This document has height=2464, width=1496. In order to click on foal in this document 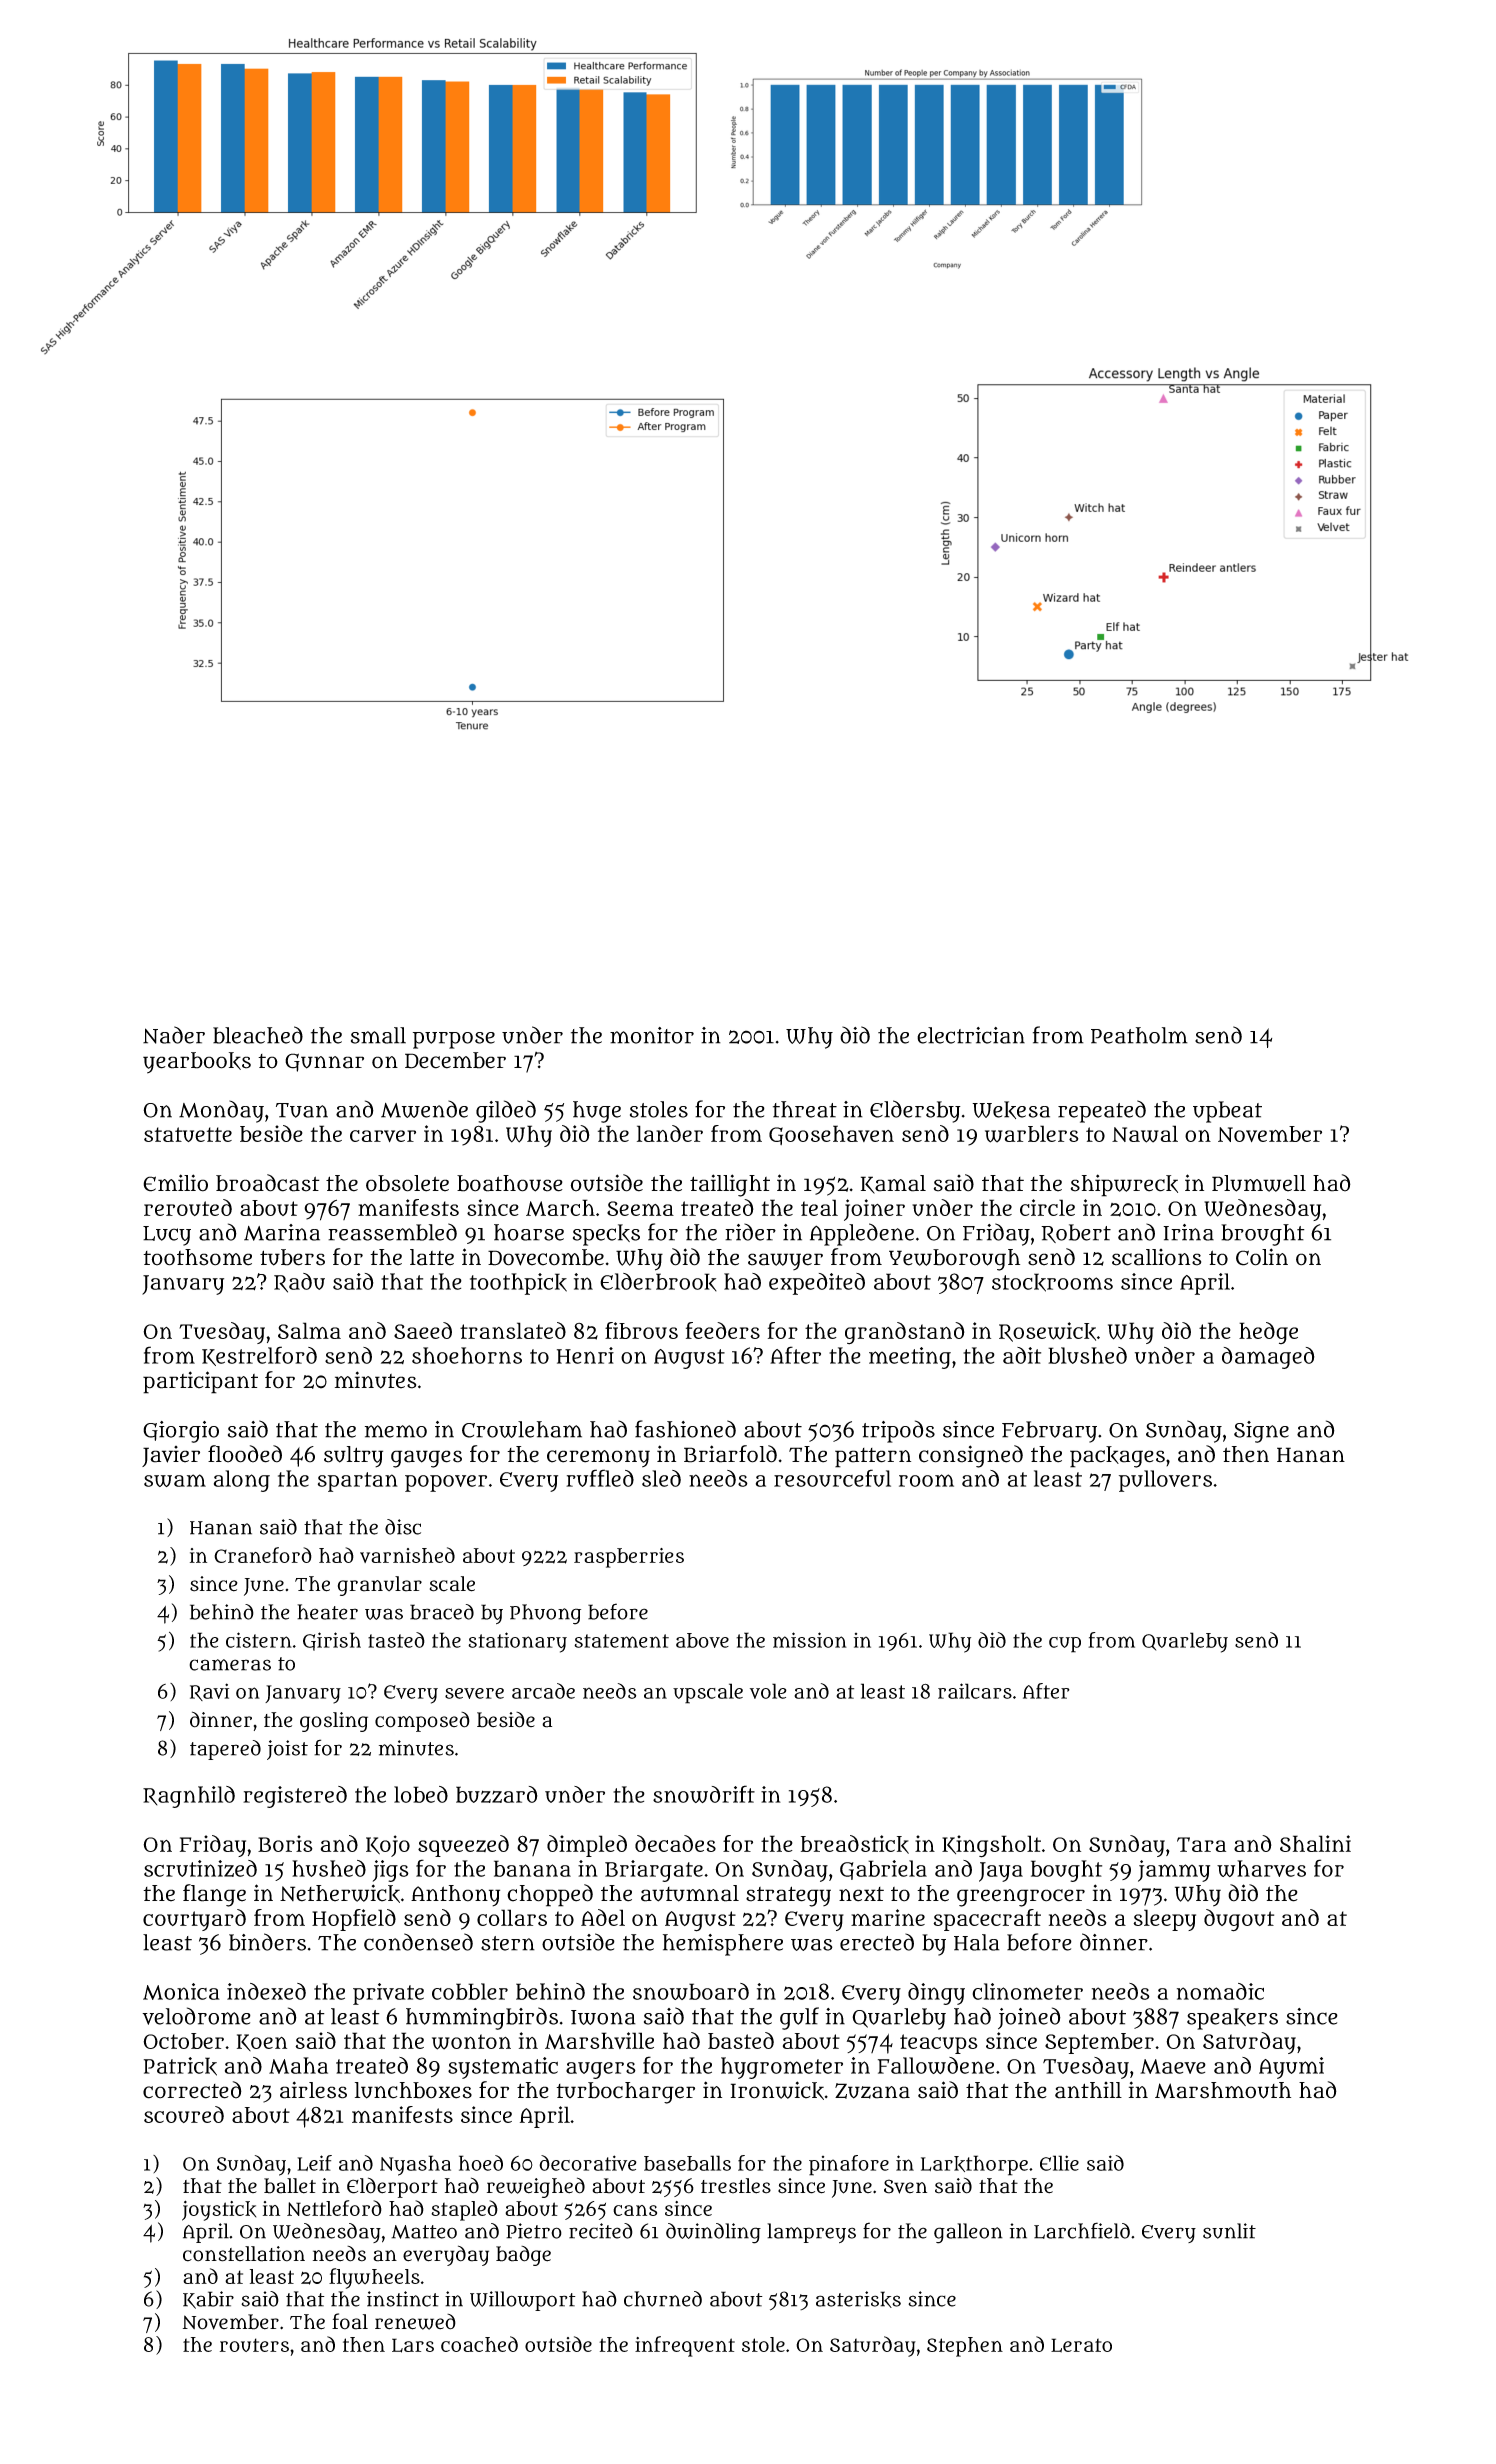, I will do `click(350, 2321)`.
